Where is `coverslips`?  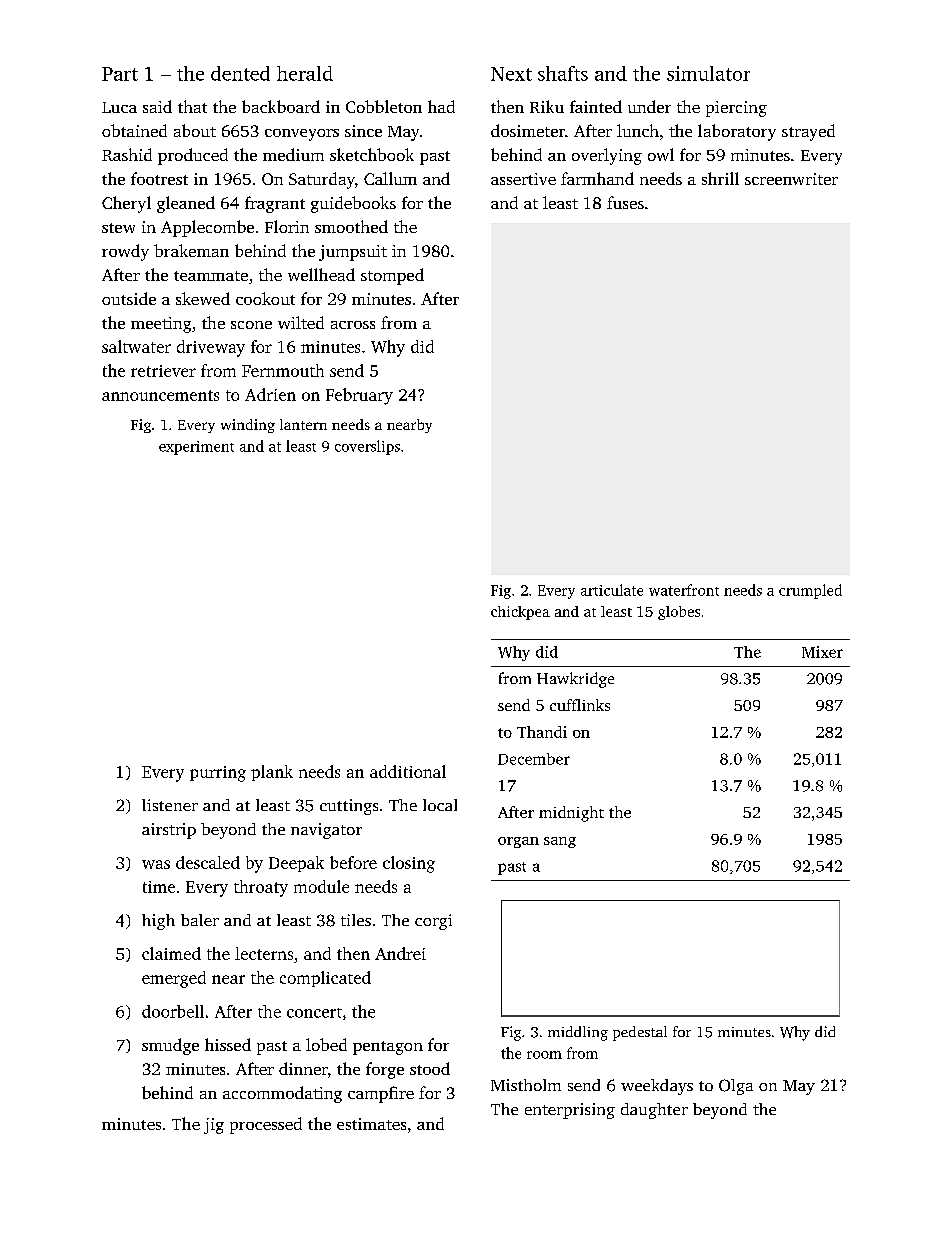 coverslips is located at coordinates (367, 447).
